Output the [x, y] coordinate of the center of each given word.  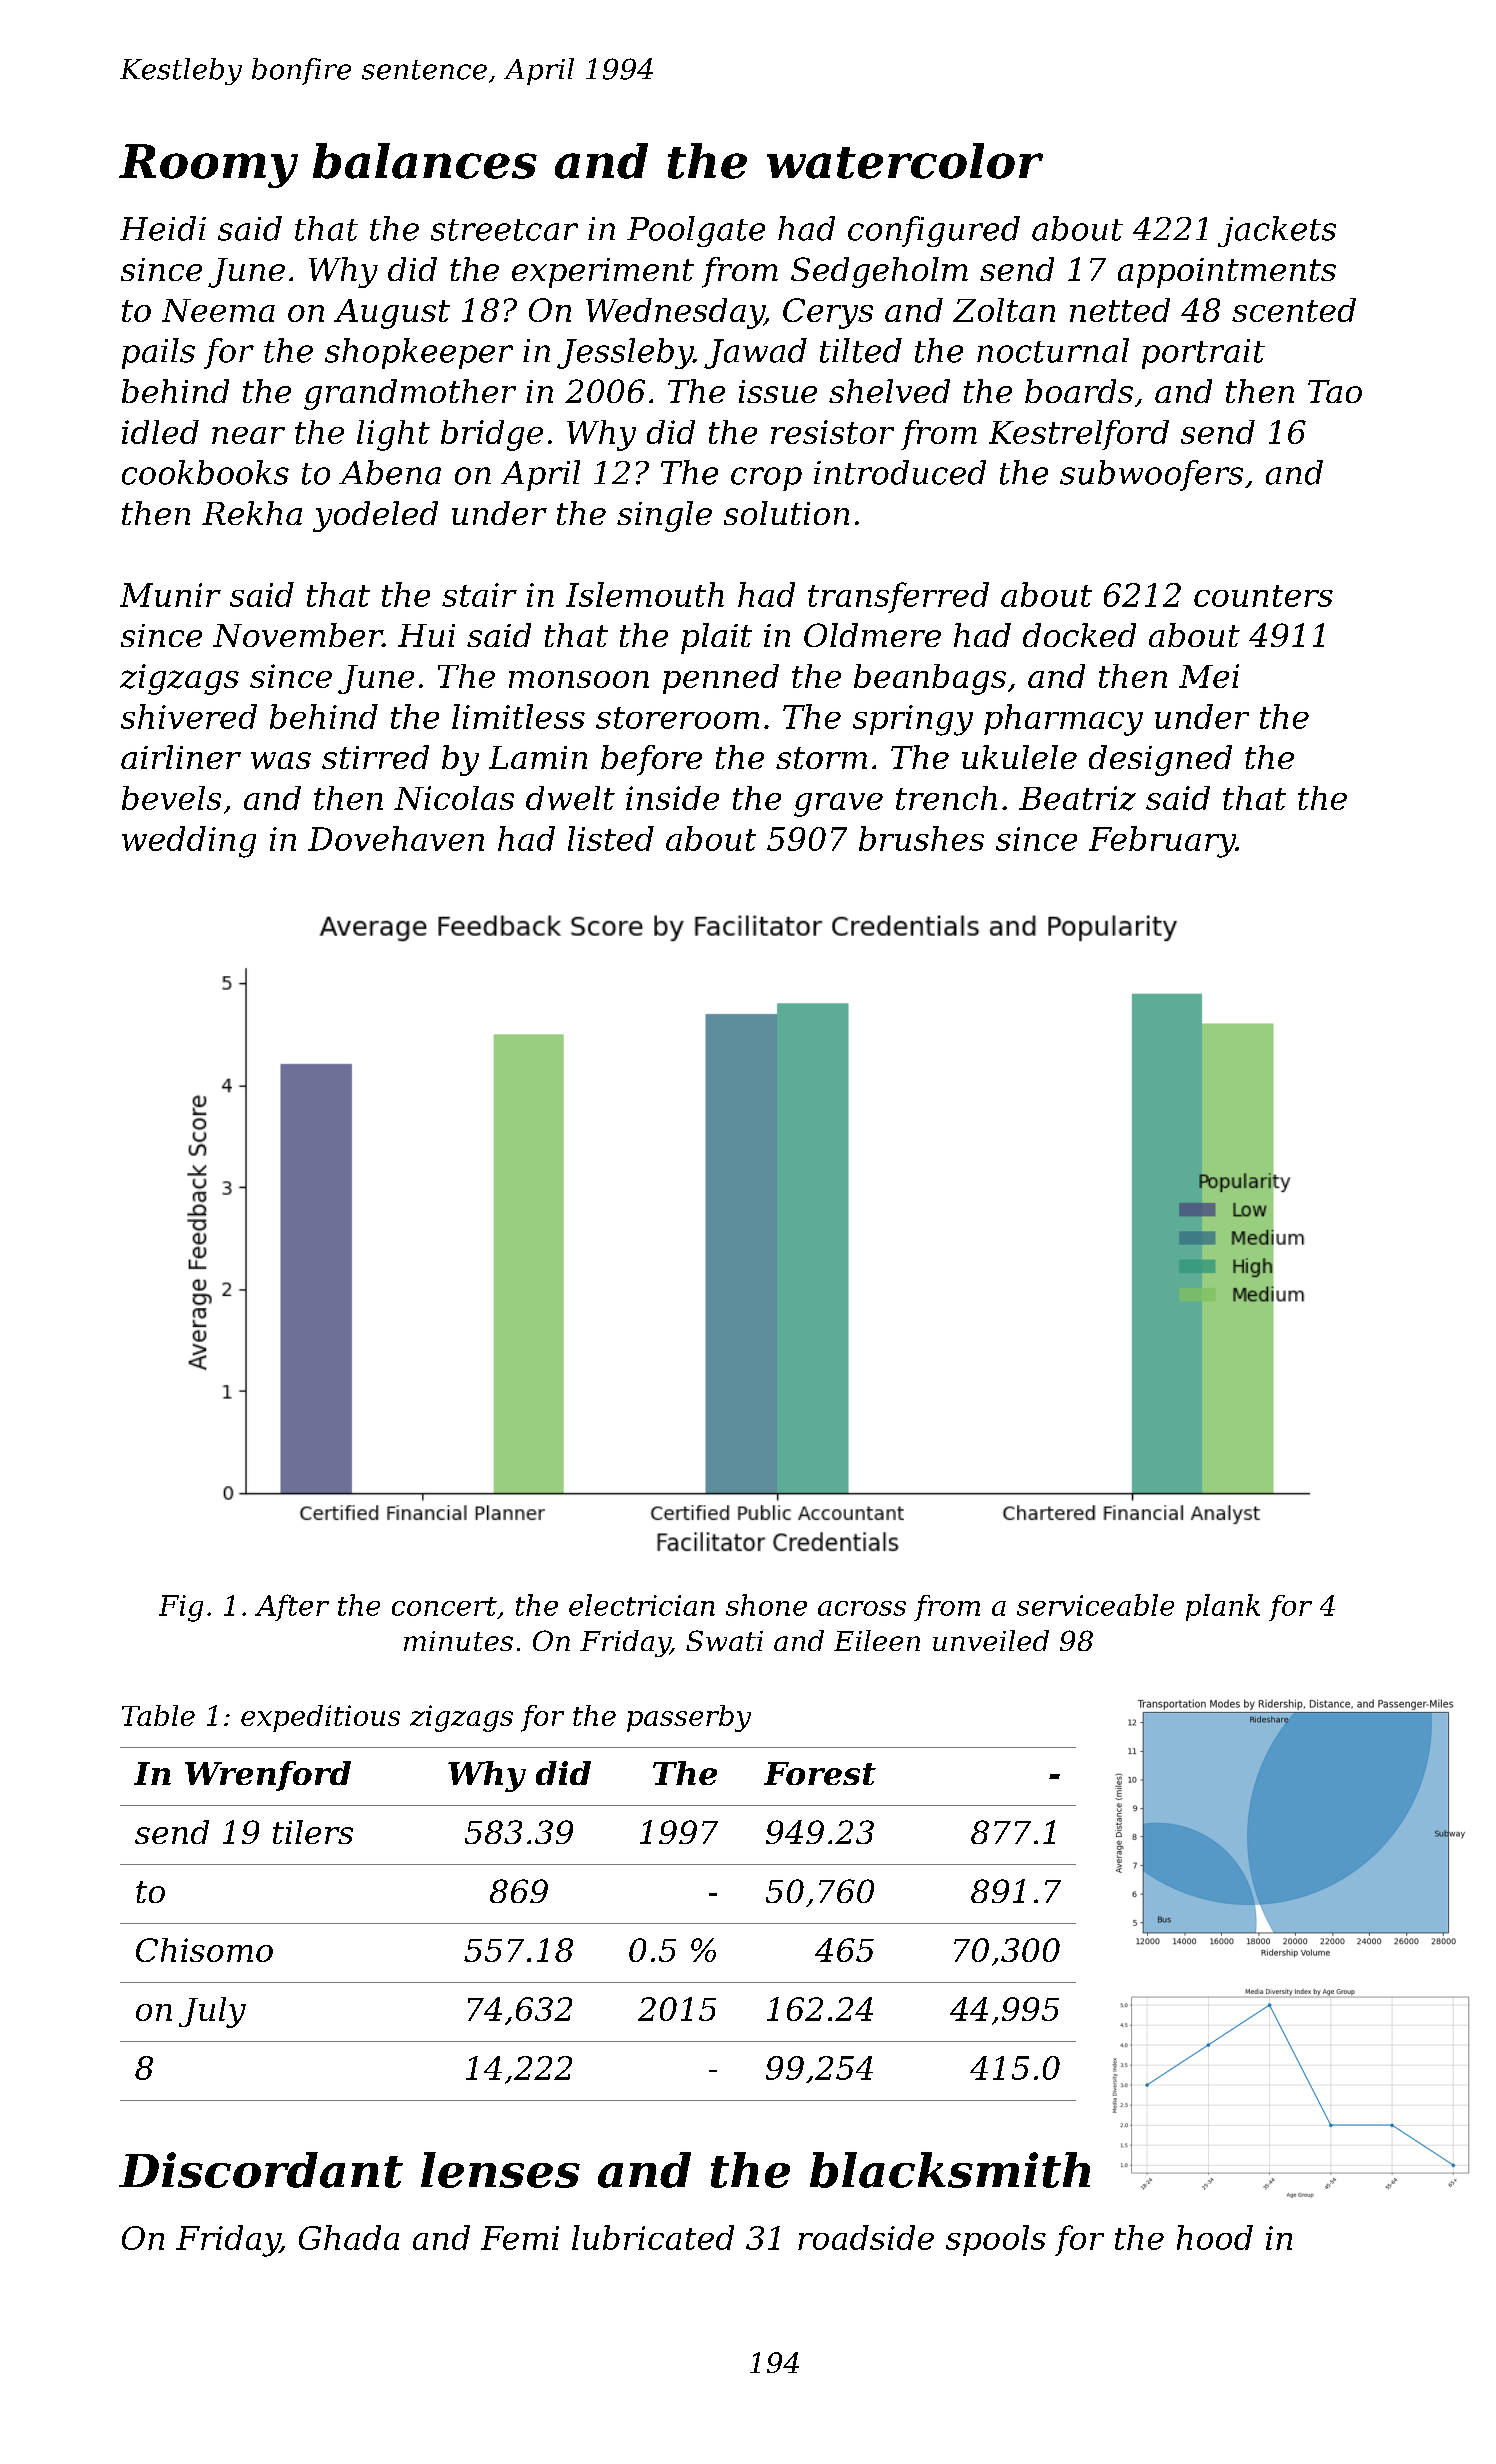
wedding [189, 842]
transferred [898, 597]
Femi [520, 2238]
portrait [1203, 354]
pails [158, 353]
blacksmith [950, 2170]
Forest [820, 1773]
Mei [1209, 676]
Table [158, 1715]
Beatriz [1077, 798]
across [862, 1608]
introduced [900, 472]
